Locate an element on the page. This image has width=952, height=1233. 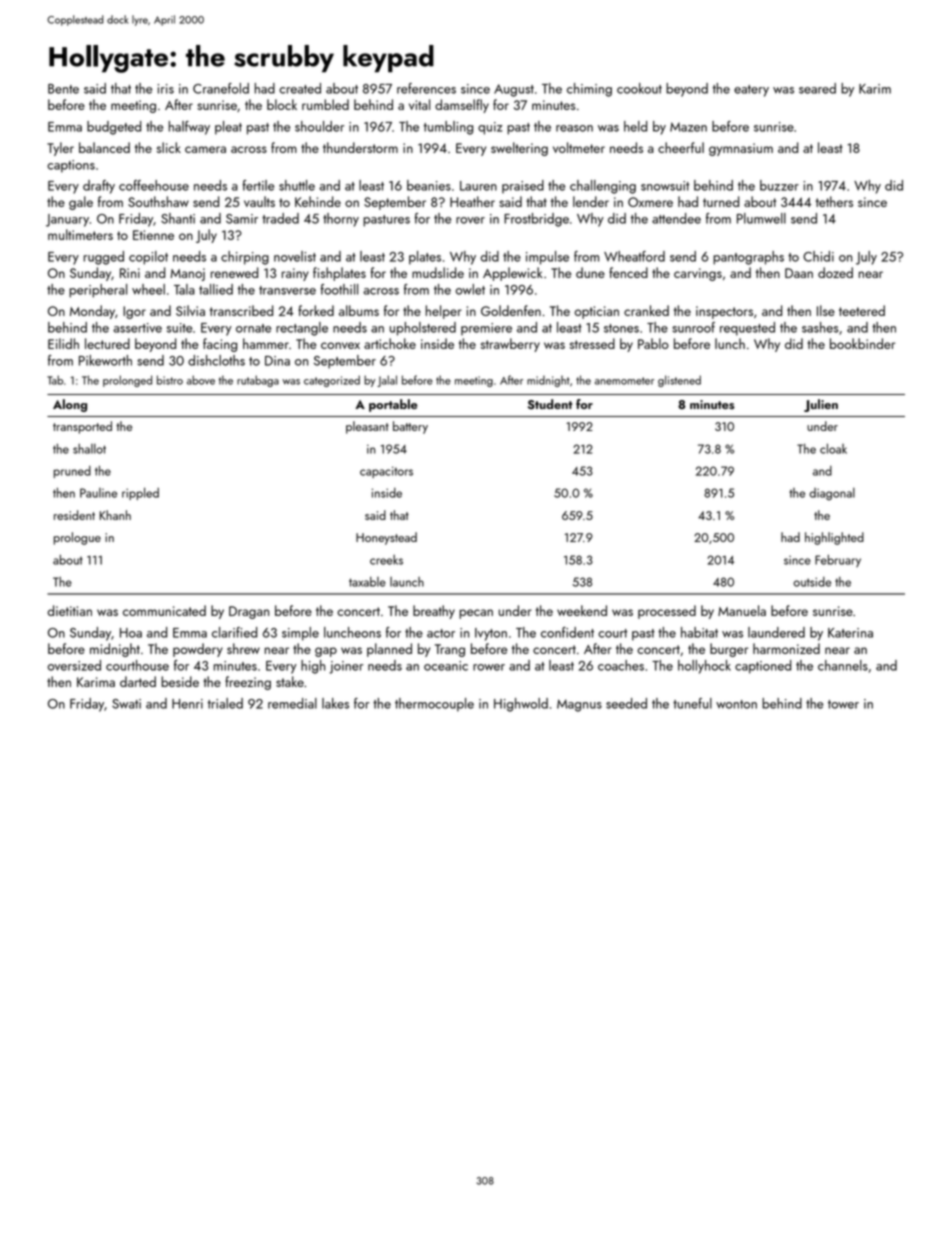
slick is located at coordinates (169, 147).
